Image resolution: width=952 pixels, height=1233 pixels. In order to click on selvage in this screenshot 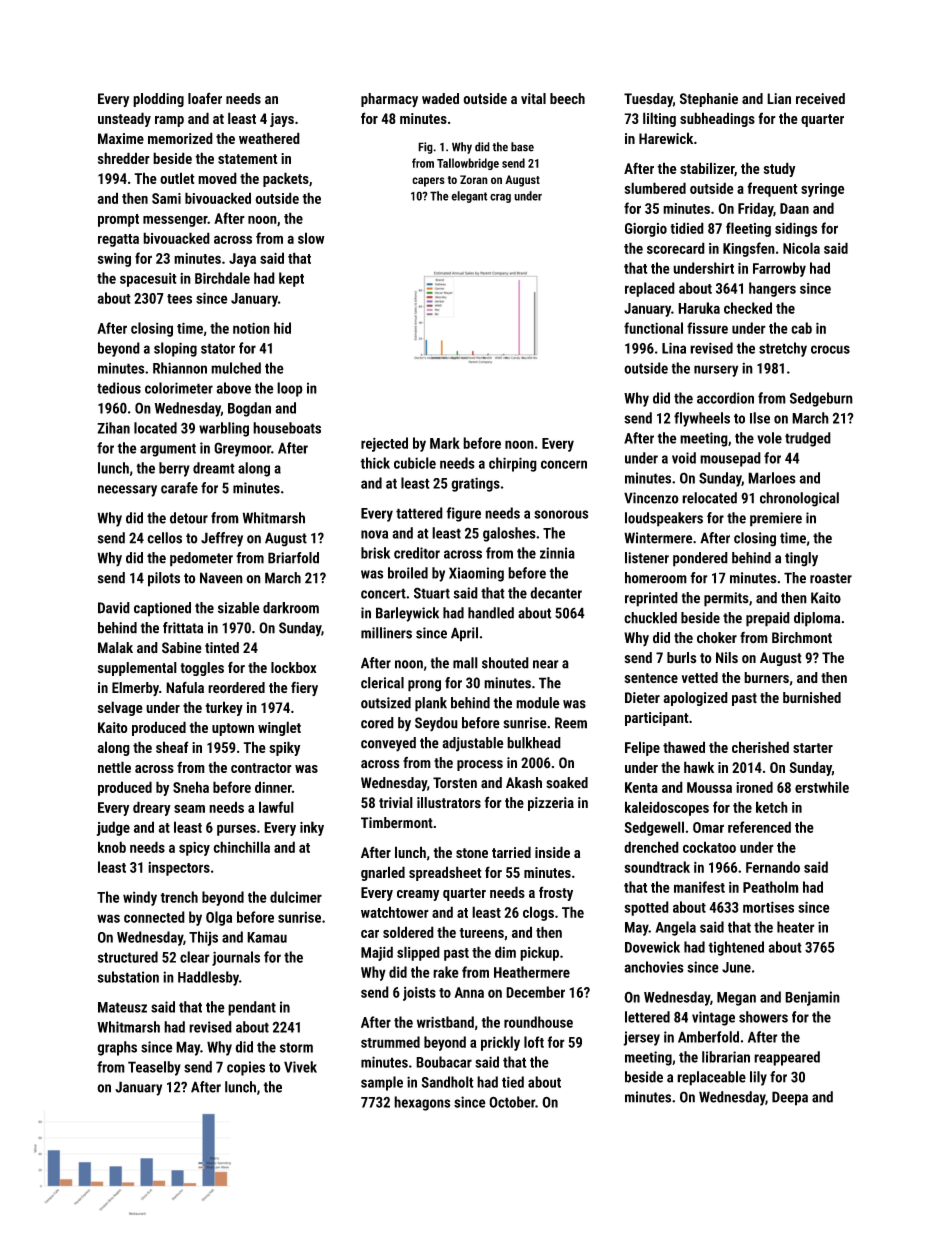, I will do `click(120, 708)`.
